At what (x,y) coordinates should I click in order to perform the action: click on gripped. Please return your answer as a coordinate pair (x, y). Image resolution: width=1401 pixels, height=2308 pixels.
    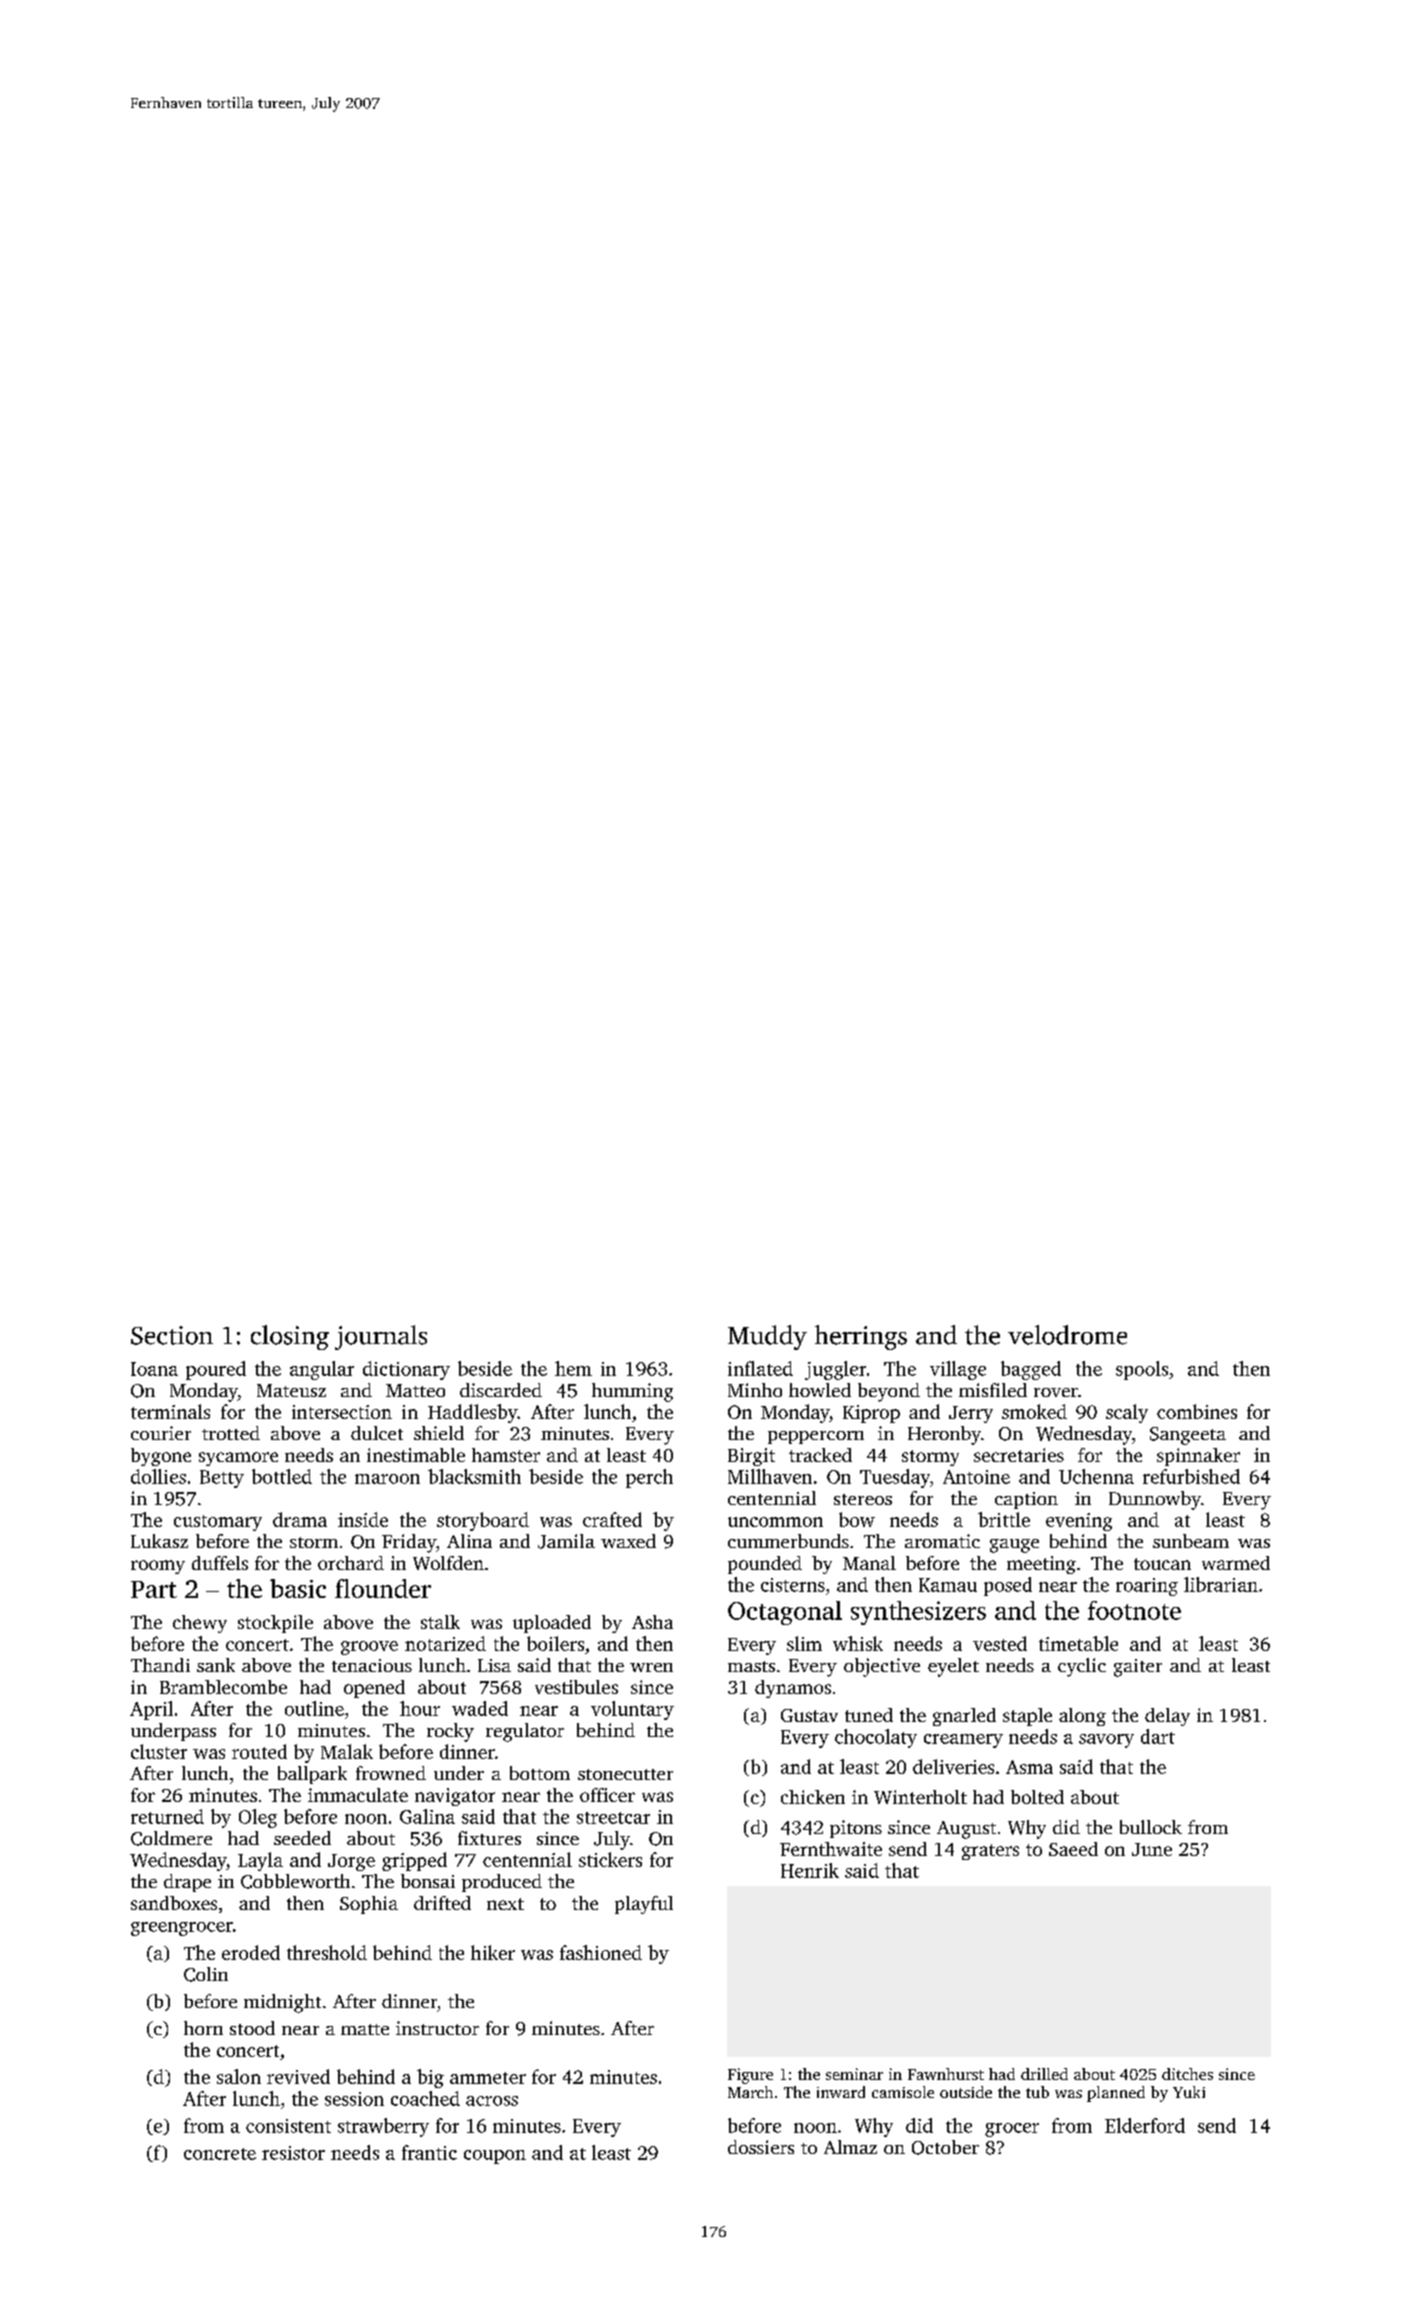
    Looking at the image, I should click on (414, 1861).
